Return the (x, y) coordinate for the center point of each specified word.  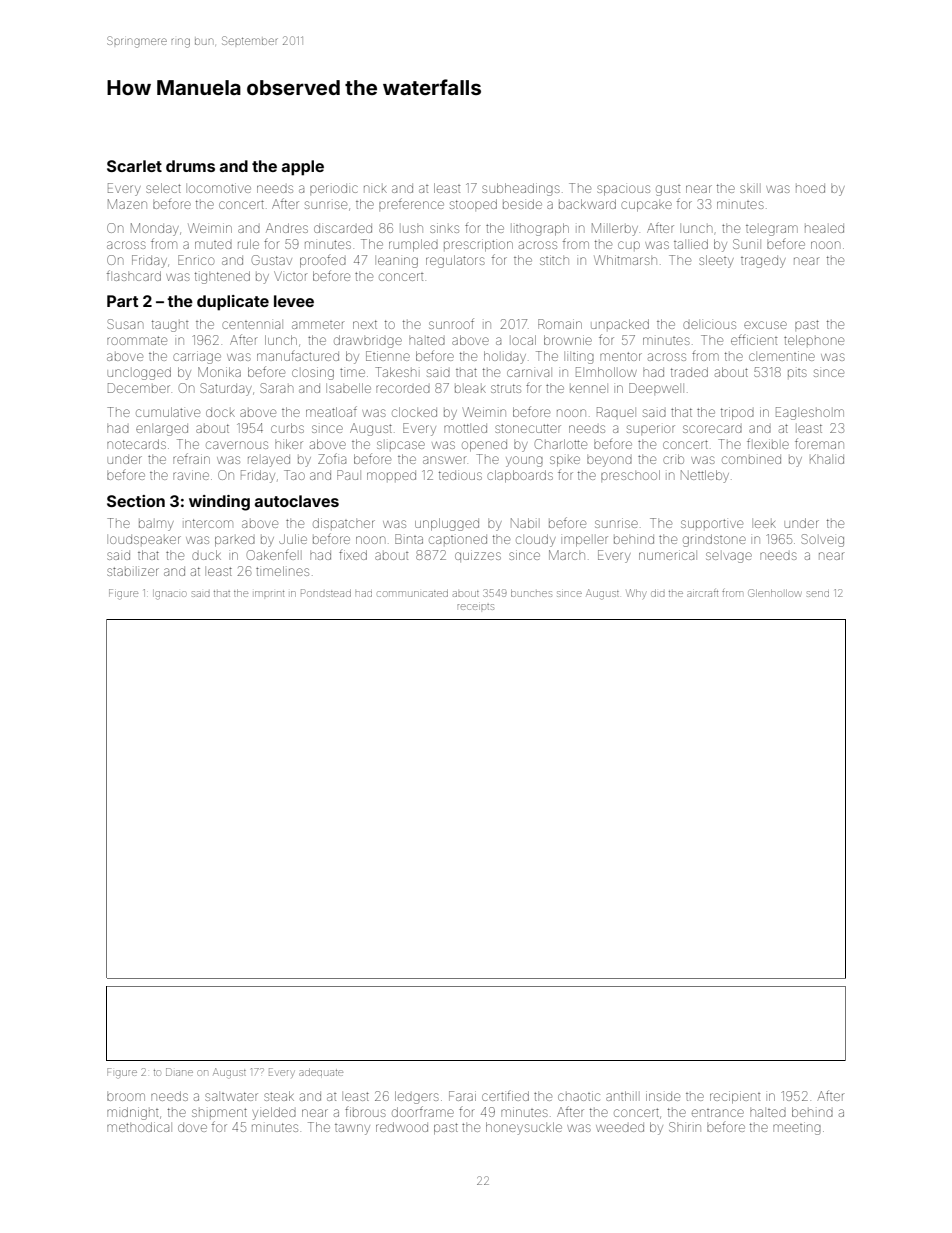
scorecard (712, 429)
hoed (810, 188)
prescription (478, 245)
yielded (274, 1113)
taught (170, 326)
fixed (353, 555)
